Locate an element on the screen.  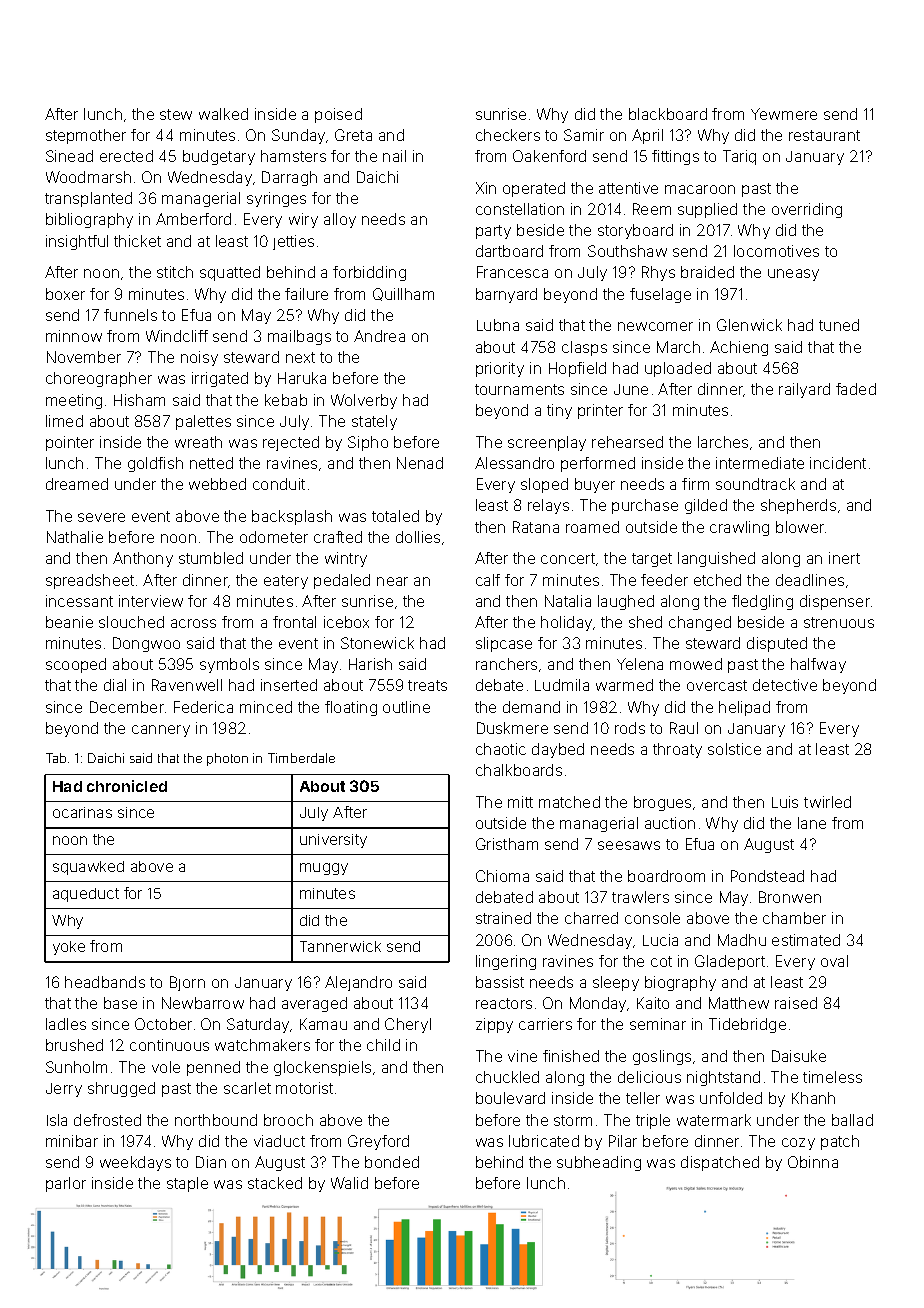
Samir is located at coordinates (584, 135).
